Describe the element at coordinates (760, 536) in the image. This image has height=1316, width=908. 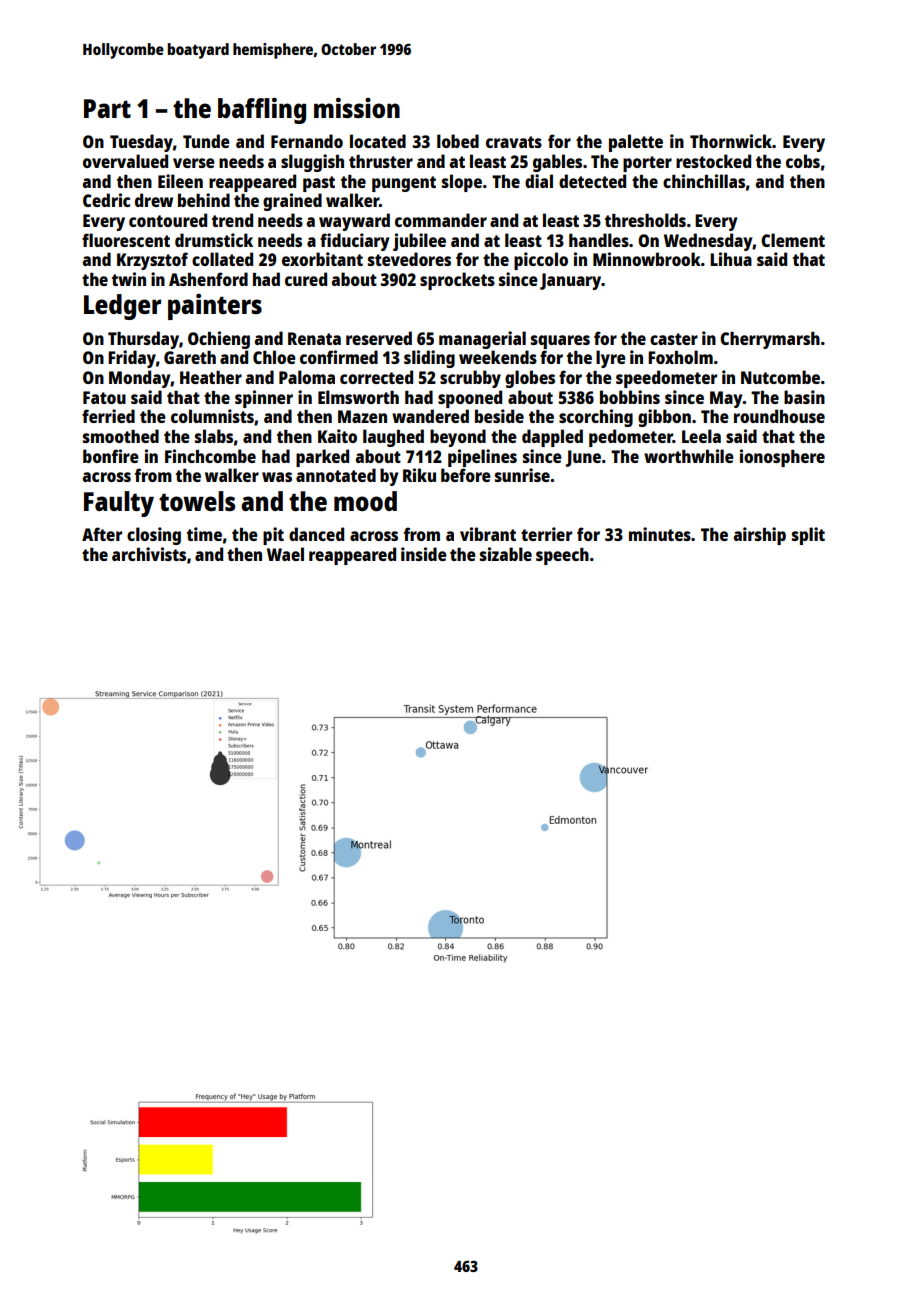
I see `airship` at that location.
